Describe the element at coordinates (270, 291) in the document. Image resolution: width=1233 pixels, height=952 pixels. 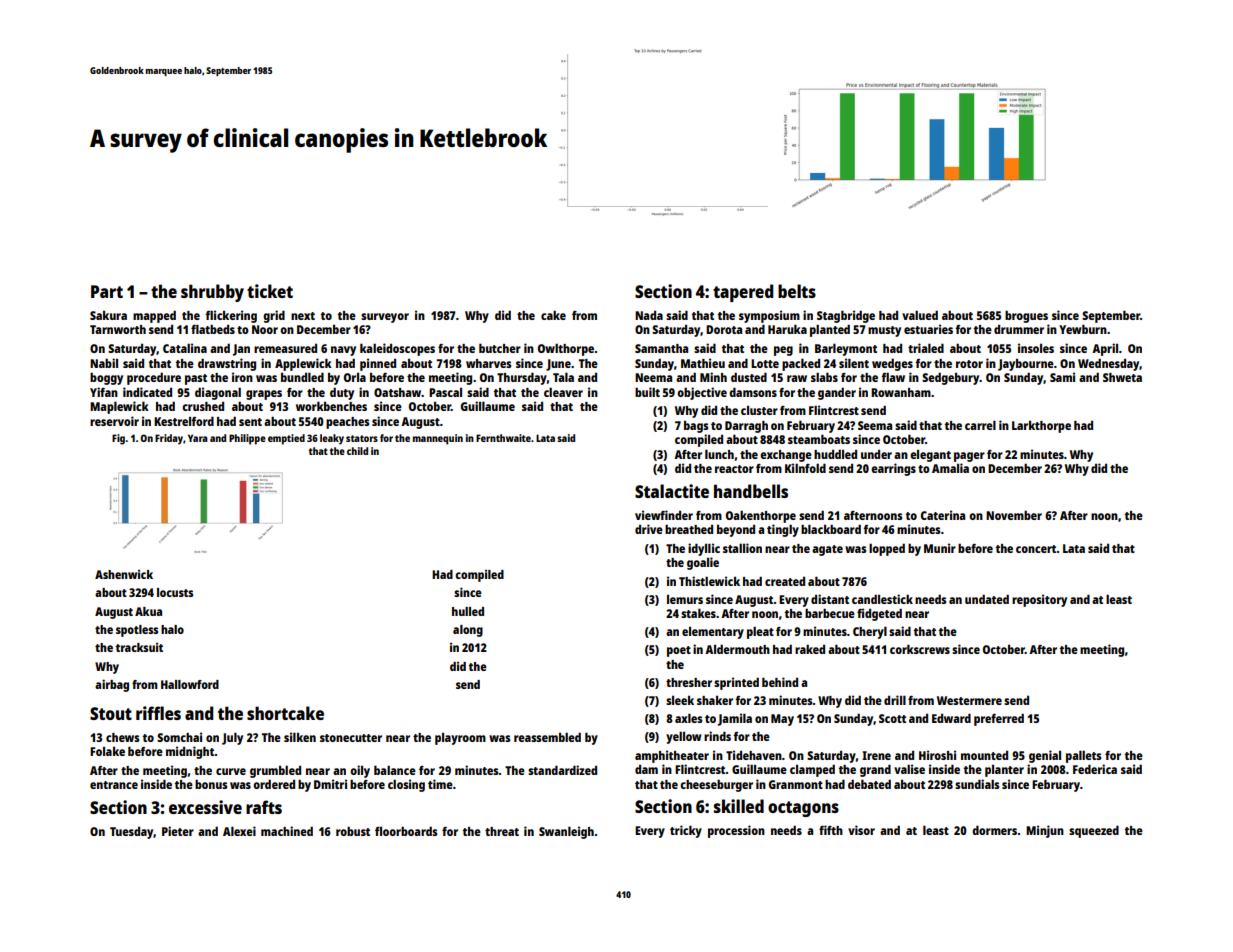
I see `ticket` at that location.
